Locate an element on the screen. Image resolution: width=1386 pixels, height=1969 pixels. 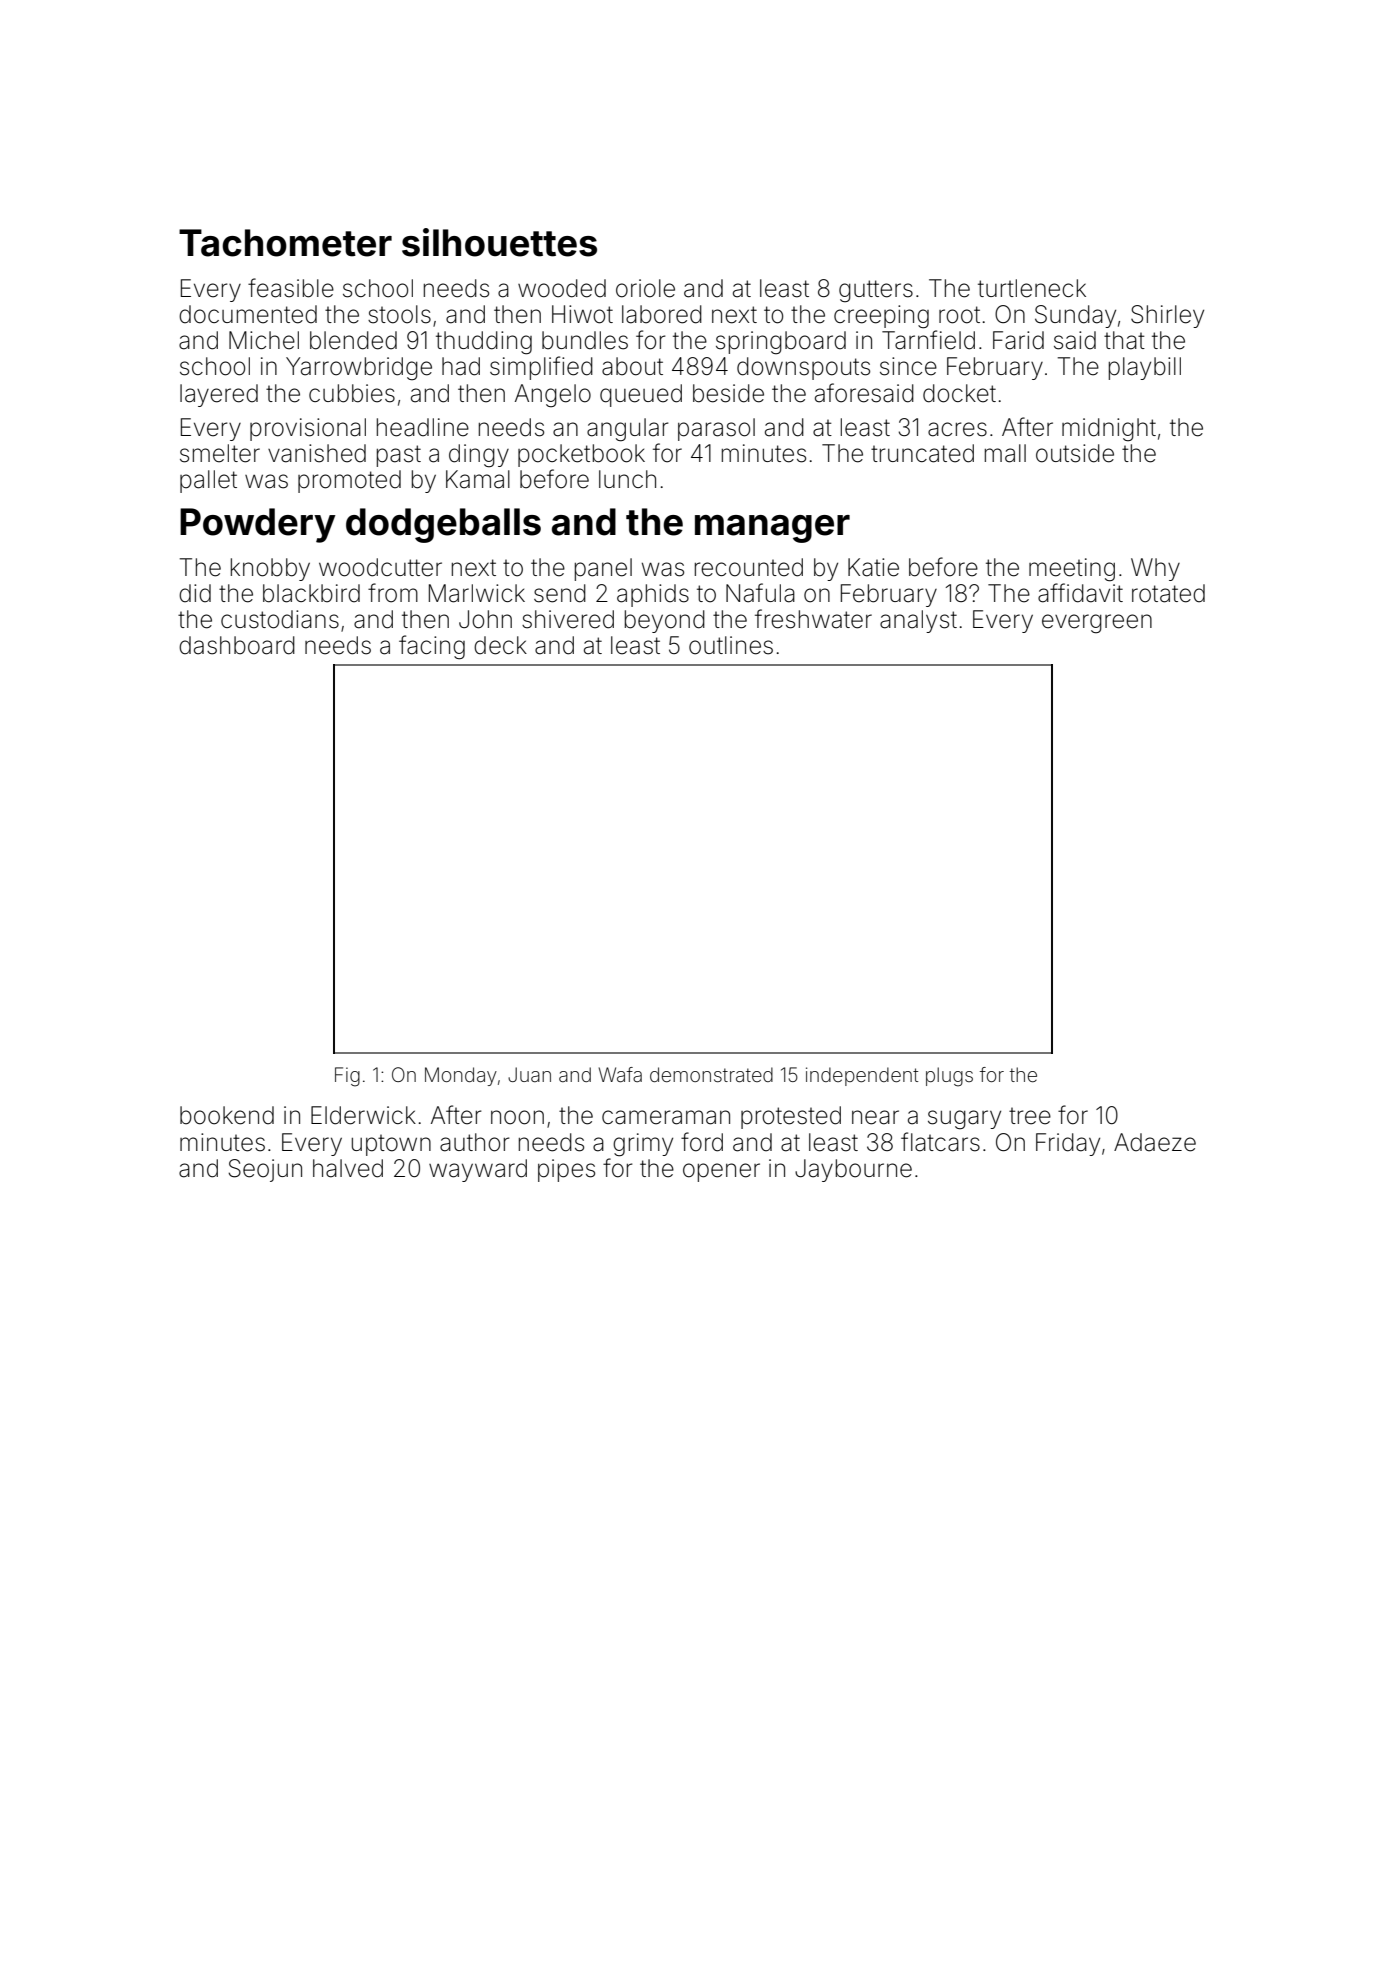
Wafa is located at coordinates (620, 1074).
